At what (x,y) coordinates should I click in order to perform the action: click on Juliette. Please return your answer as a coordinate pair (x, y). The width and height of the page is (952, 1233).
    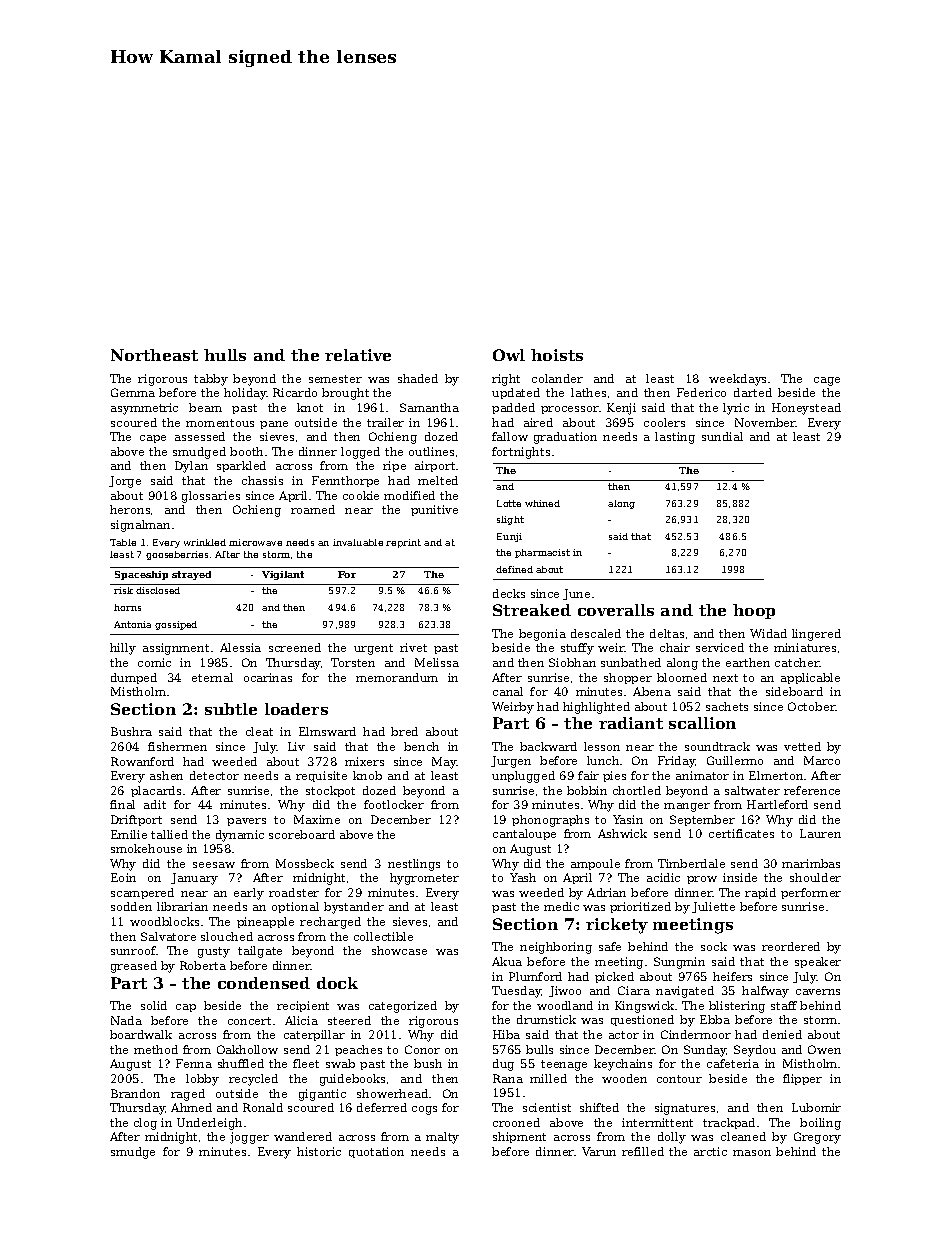
    Looking at the image, I should click on (713, 907).
